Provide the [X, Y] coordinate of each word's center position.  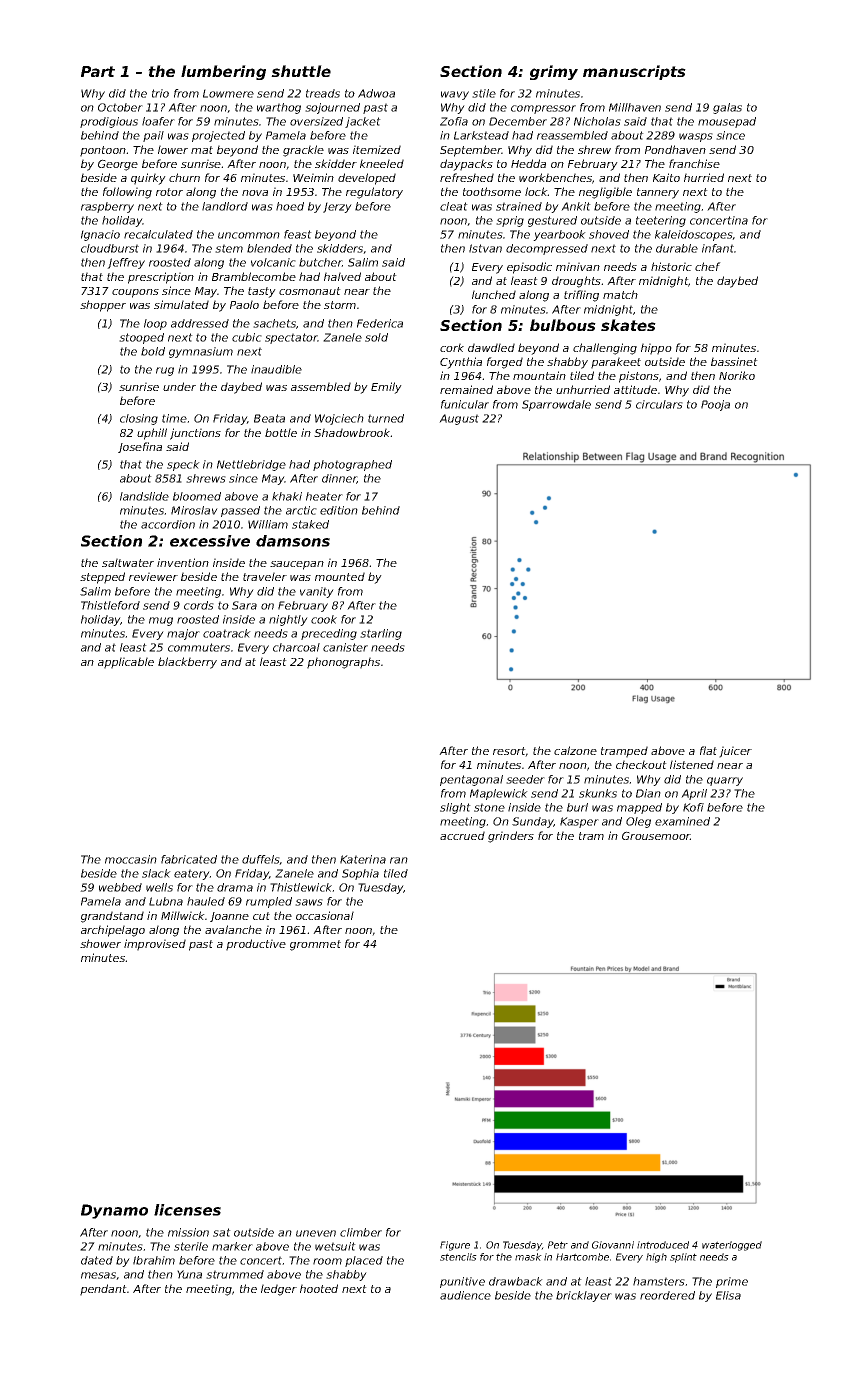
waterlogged [732, 1246]
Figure [455, 1246]
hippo [656, 349]
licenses [187, 1210]
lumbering [223, 72]
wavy [455, 95]
